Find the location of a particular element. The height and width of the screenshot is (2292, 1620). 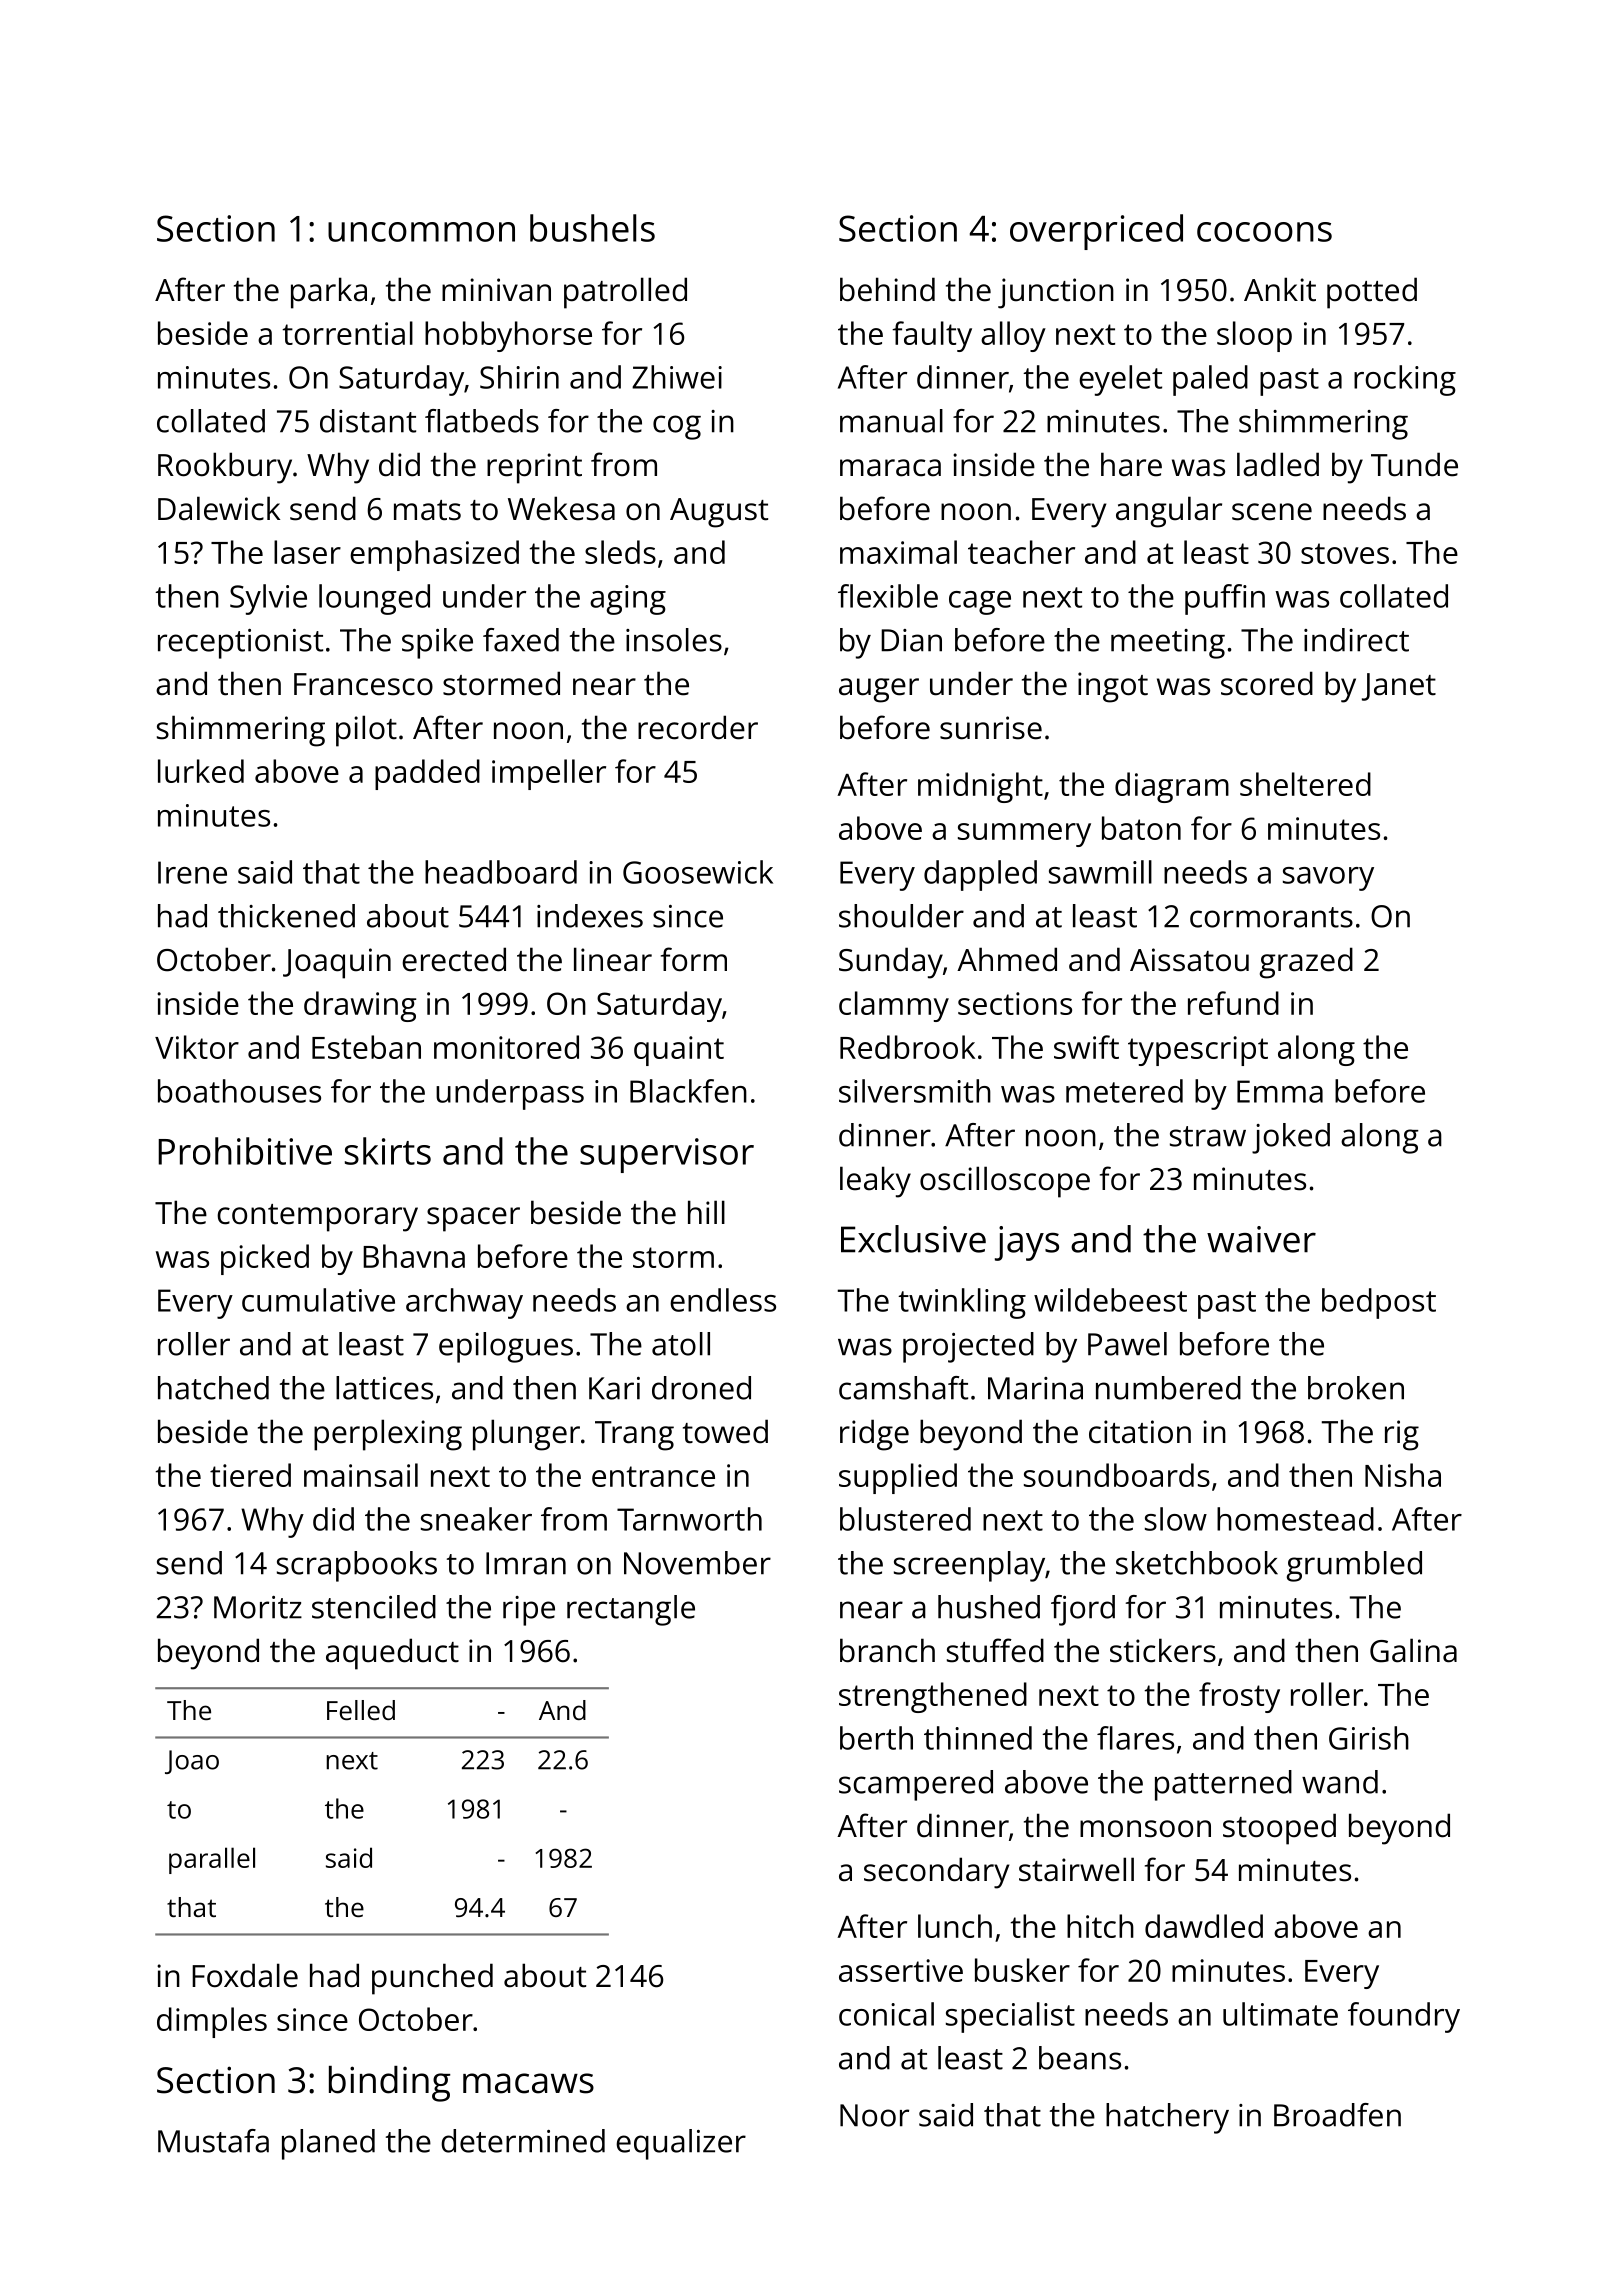

torrential is located at coordinates (347, 333).
